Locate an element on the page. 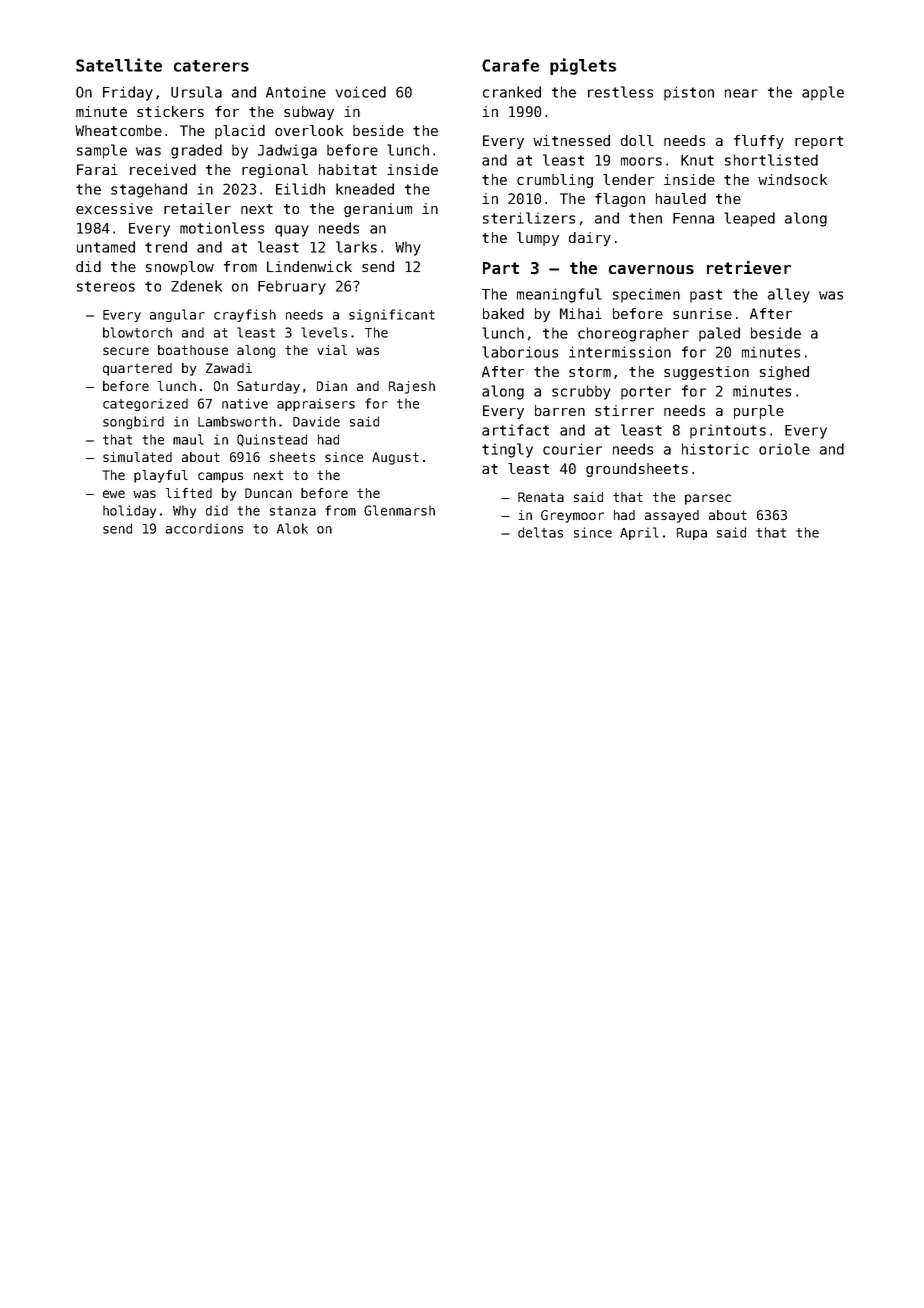  caterers is located at coordinates (211, 66).
